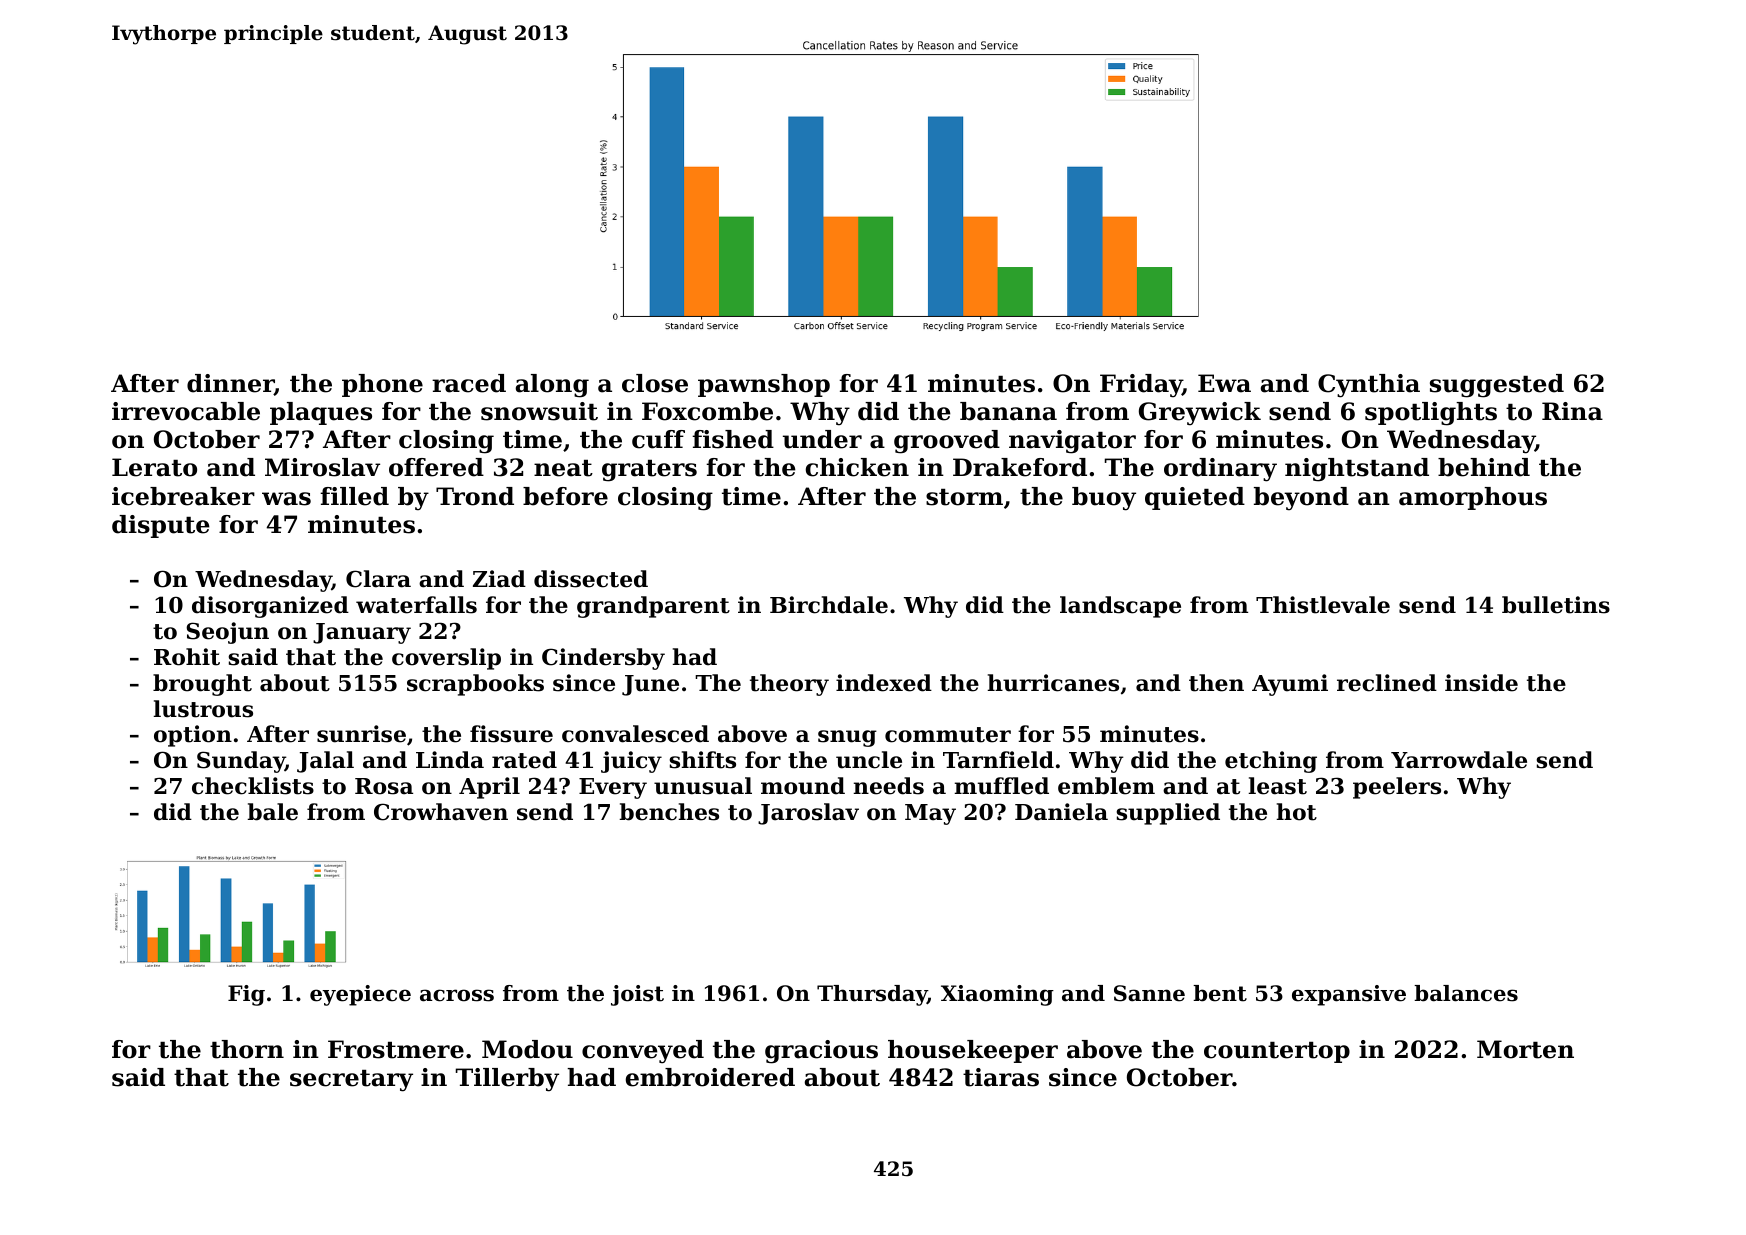  I want to click on under, so click(822, 439).
